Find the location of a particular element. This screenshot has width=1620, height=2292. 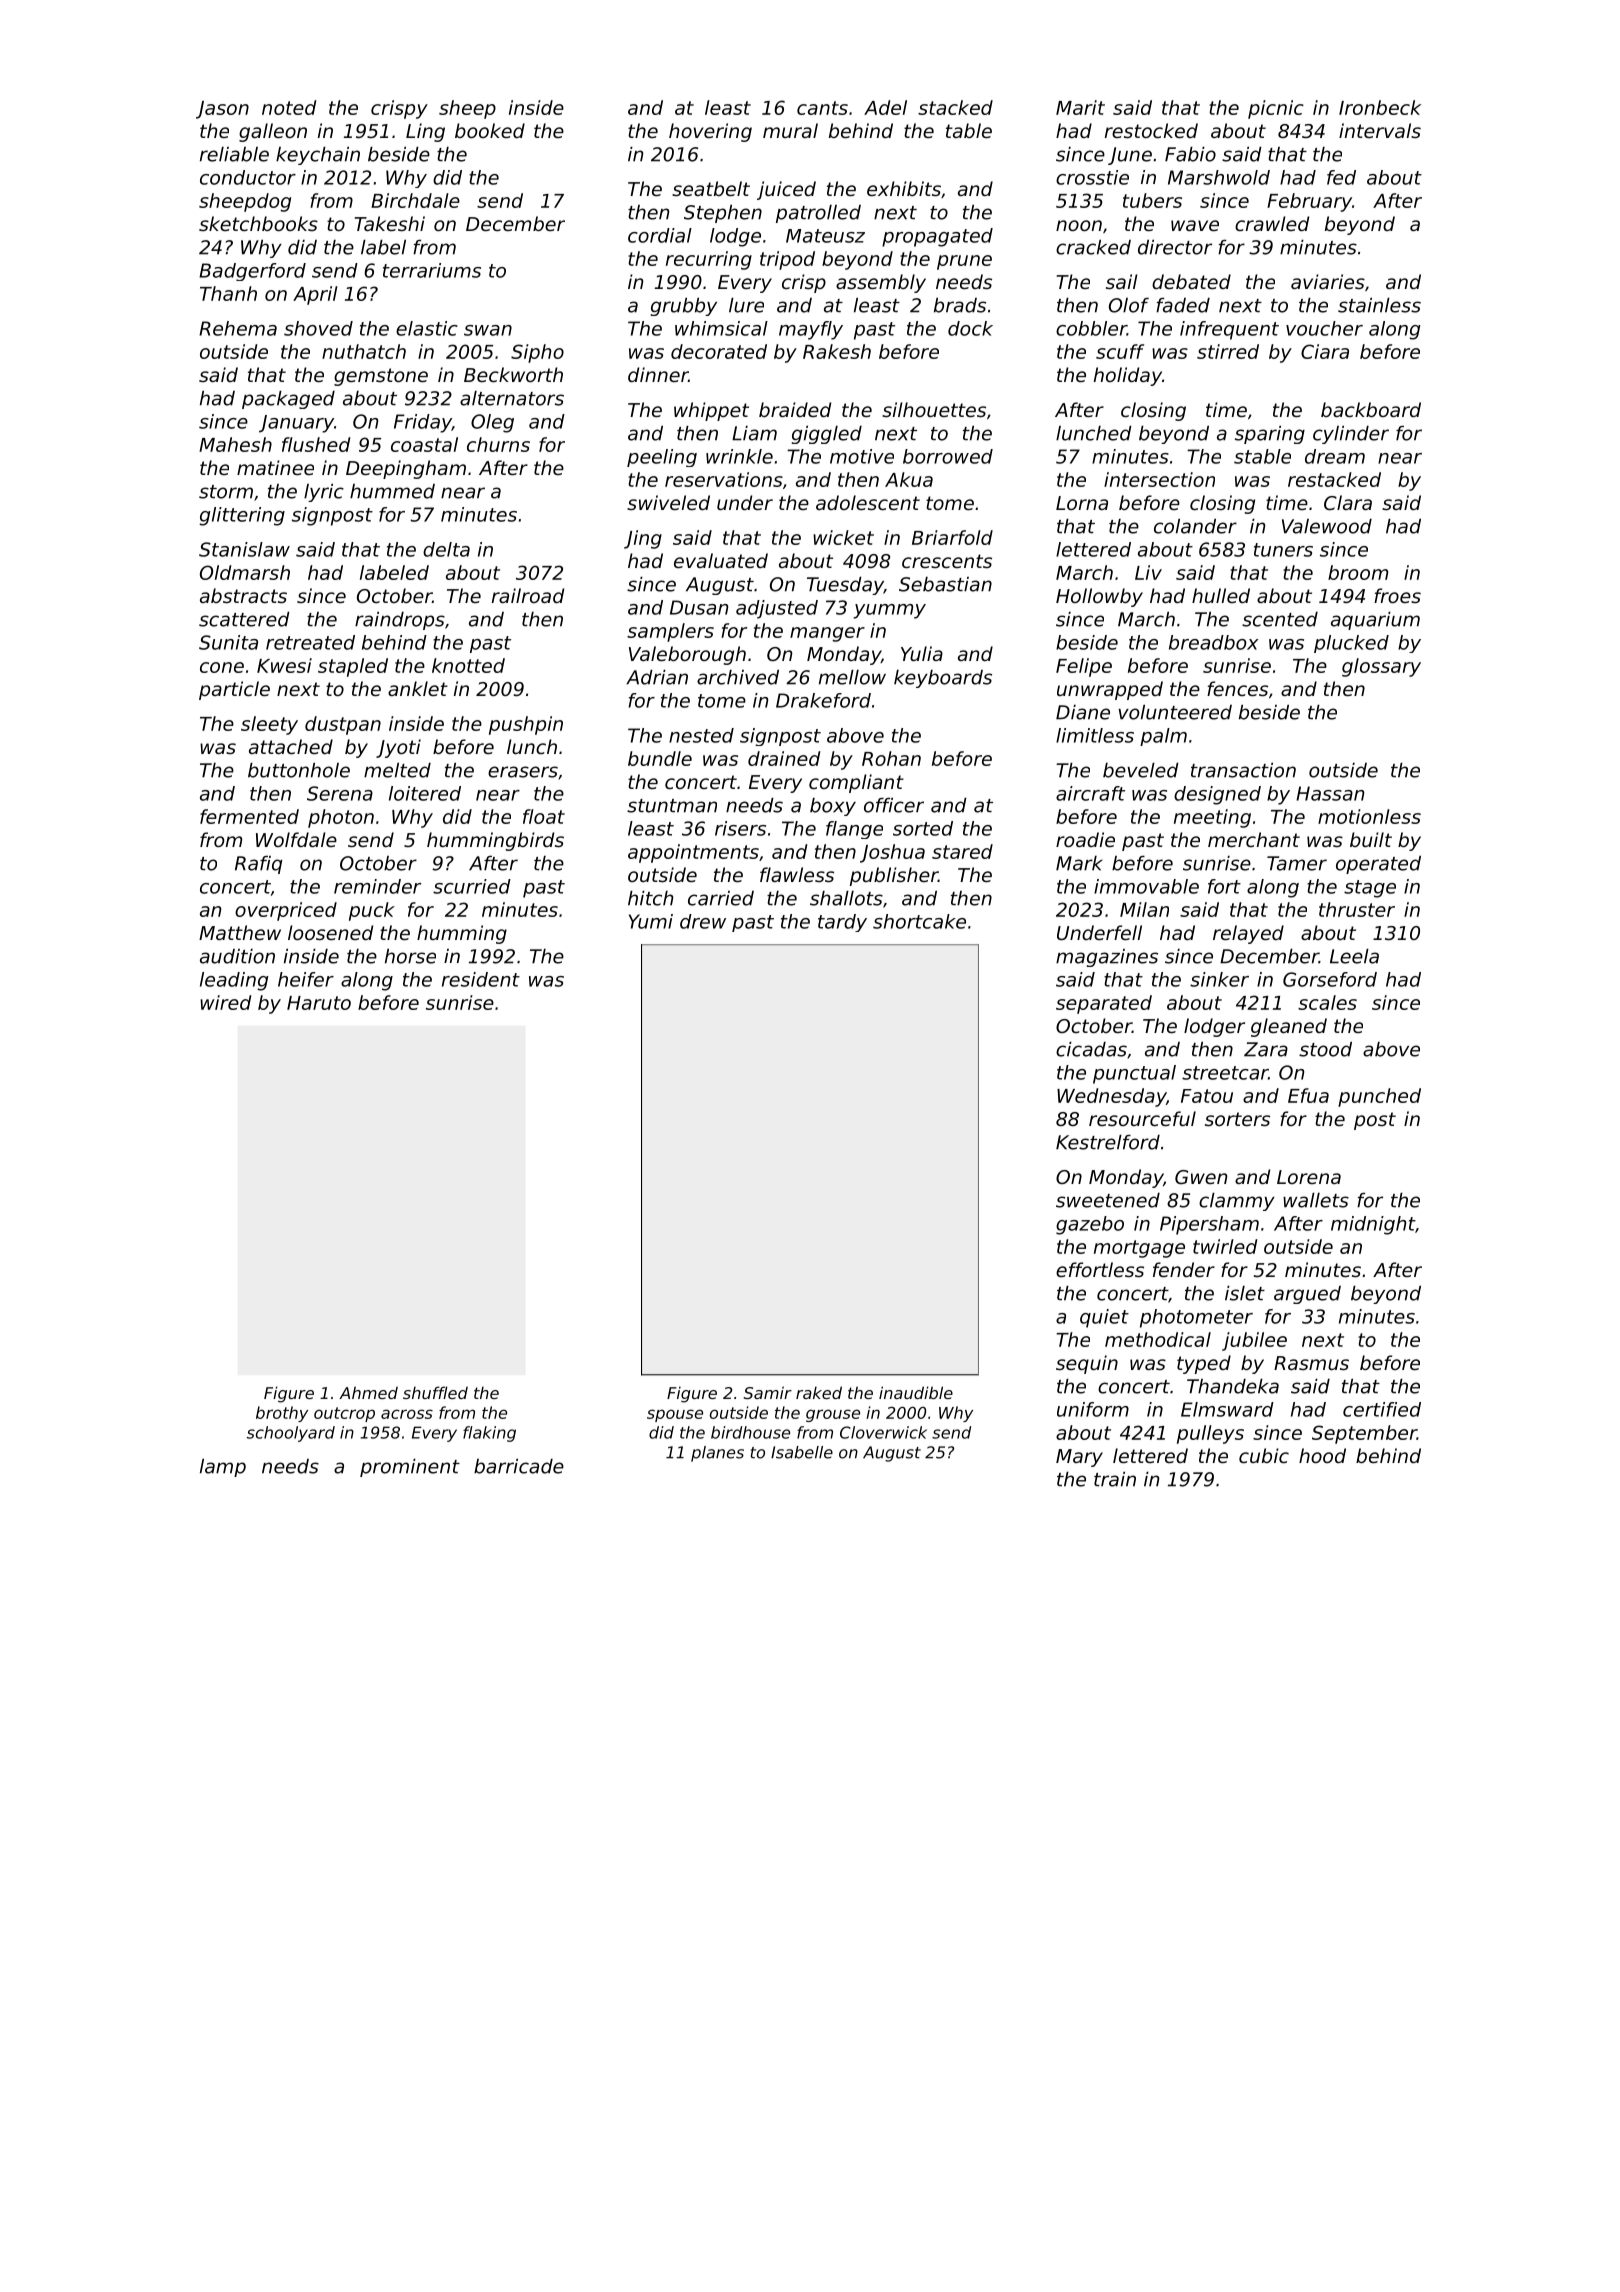

Samir is located at coordinates (768, 1392).
